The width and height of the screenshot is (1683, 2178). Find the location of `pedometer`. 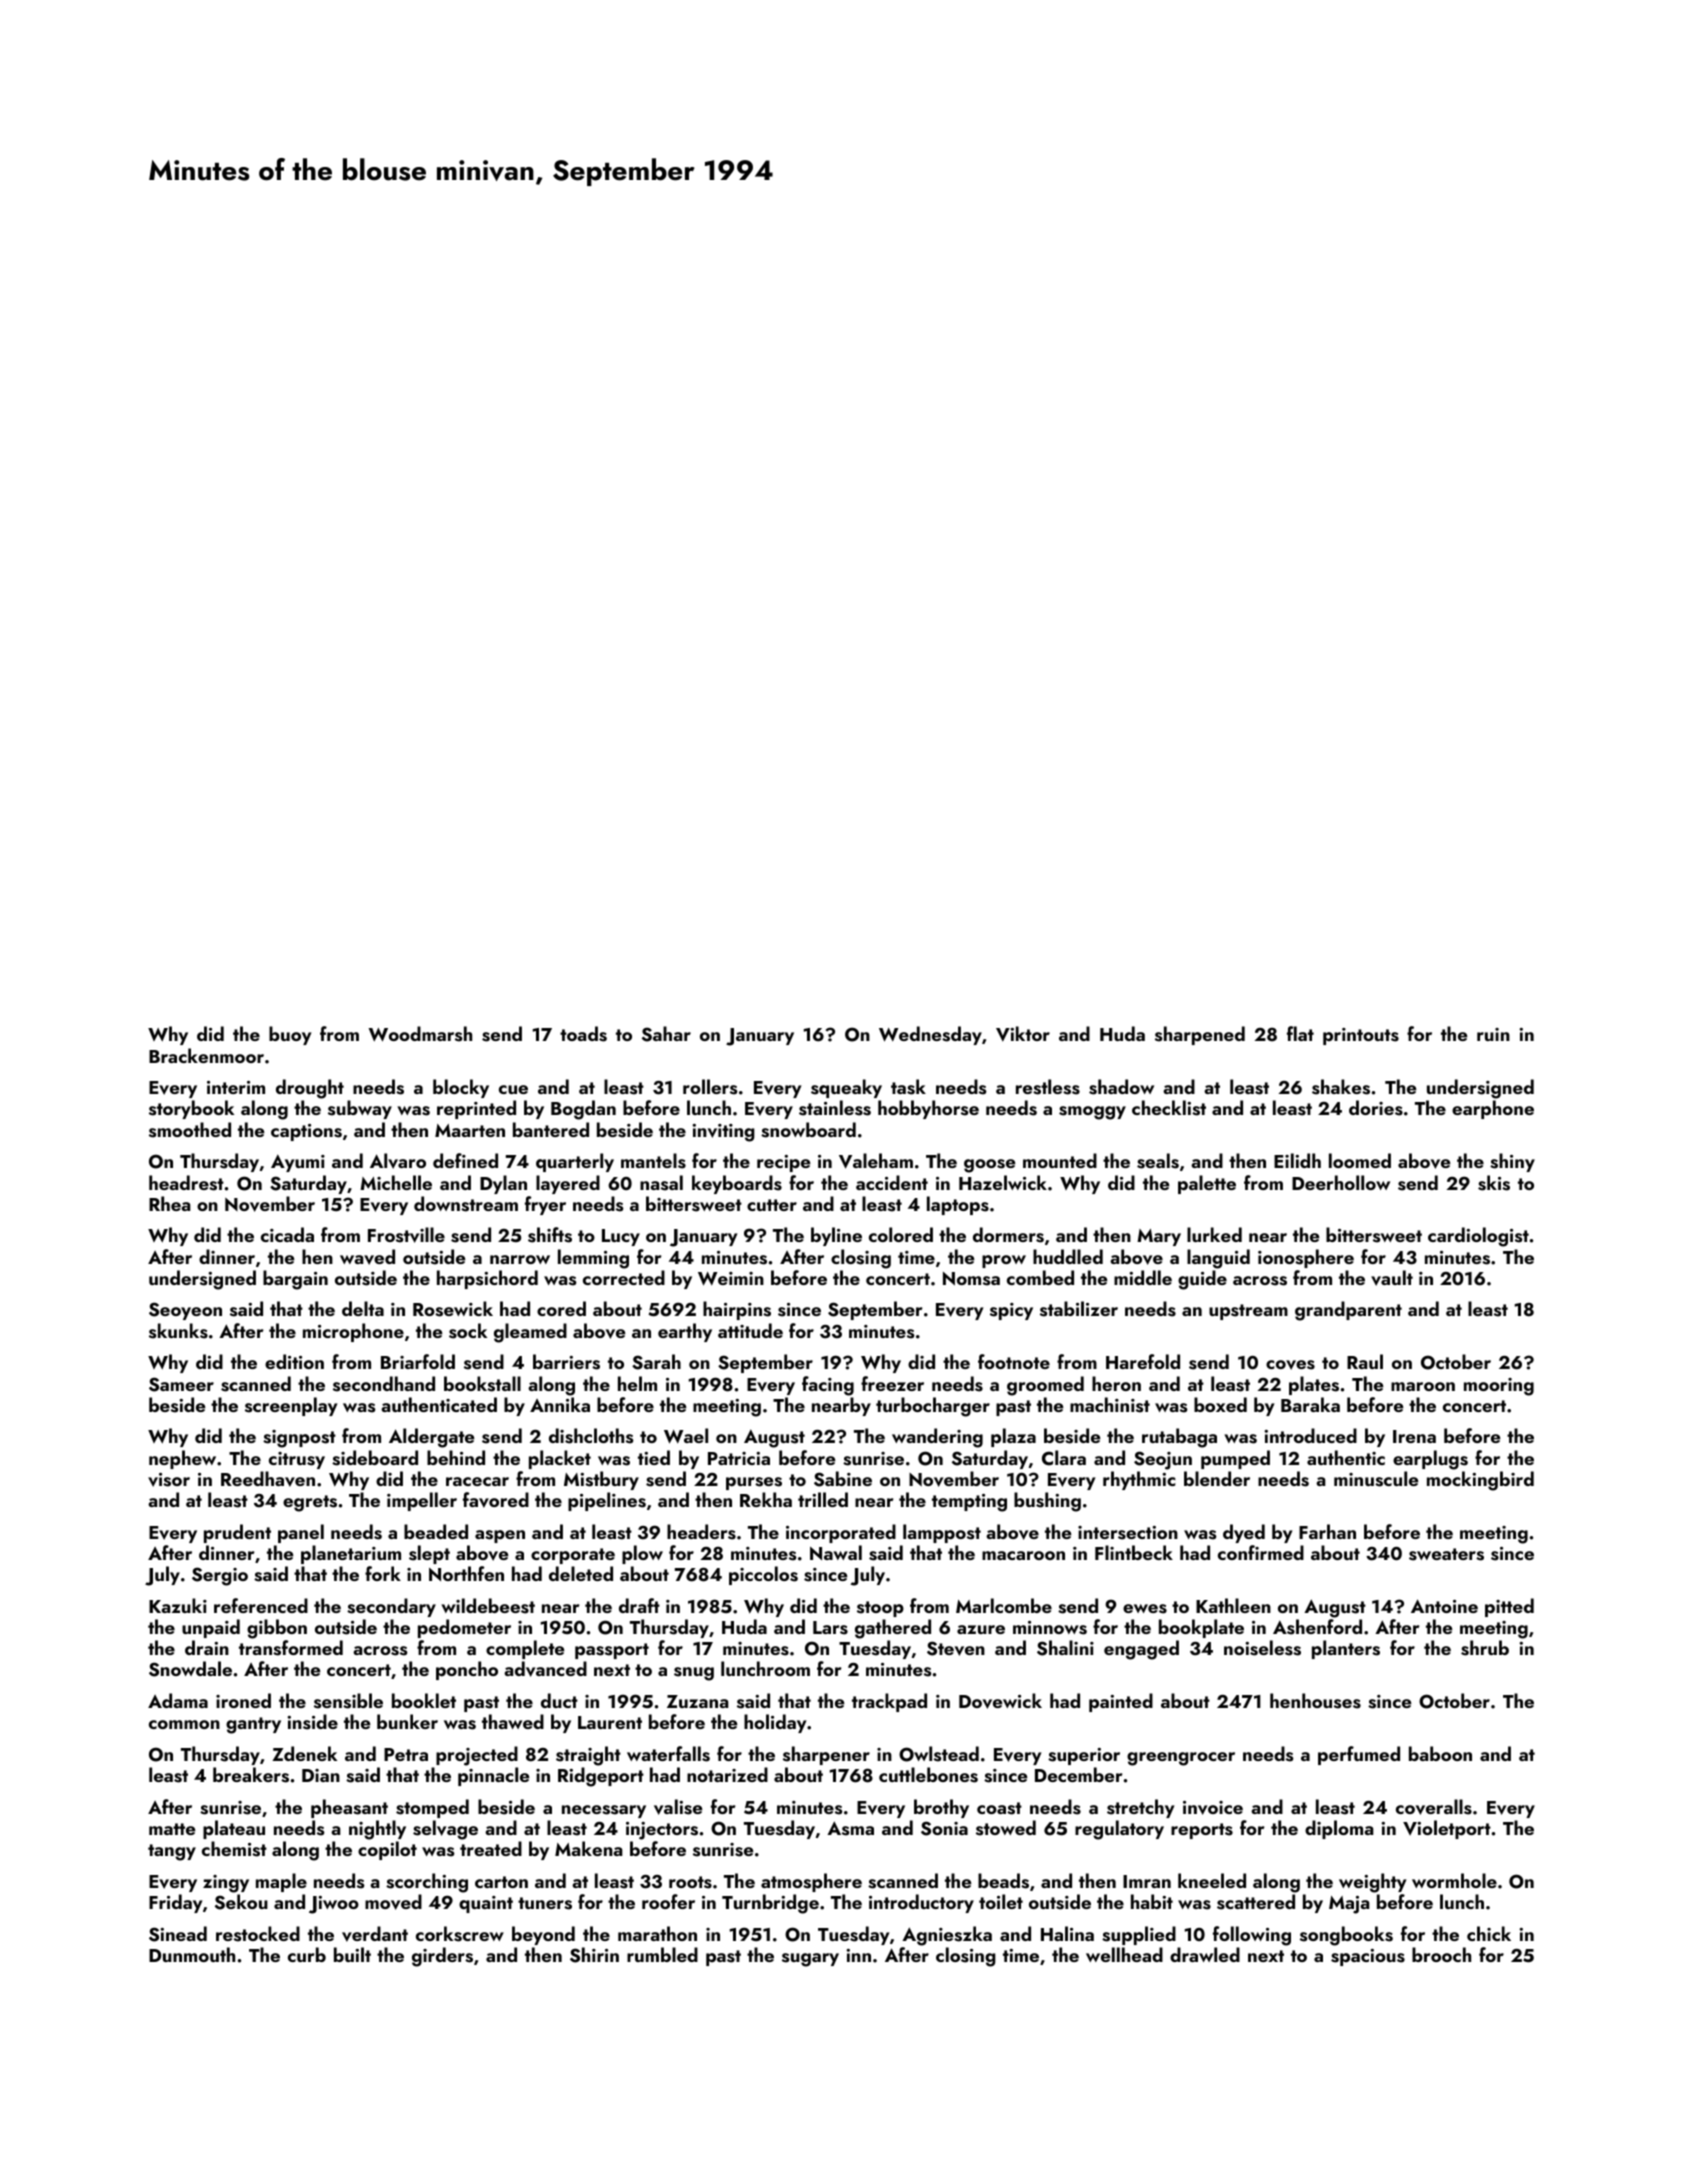

pedometer is located at coordinates (464, 1628).
